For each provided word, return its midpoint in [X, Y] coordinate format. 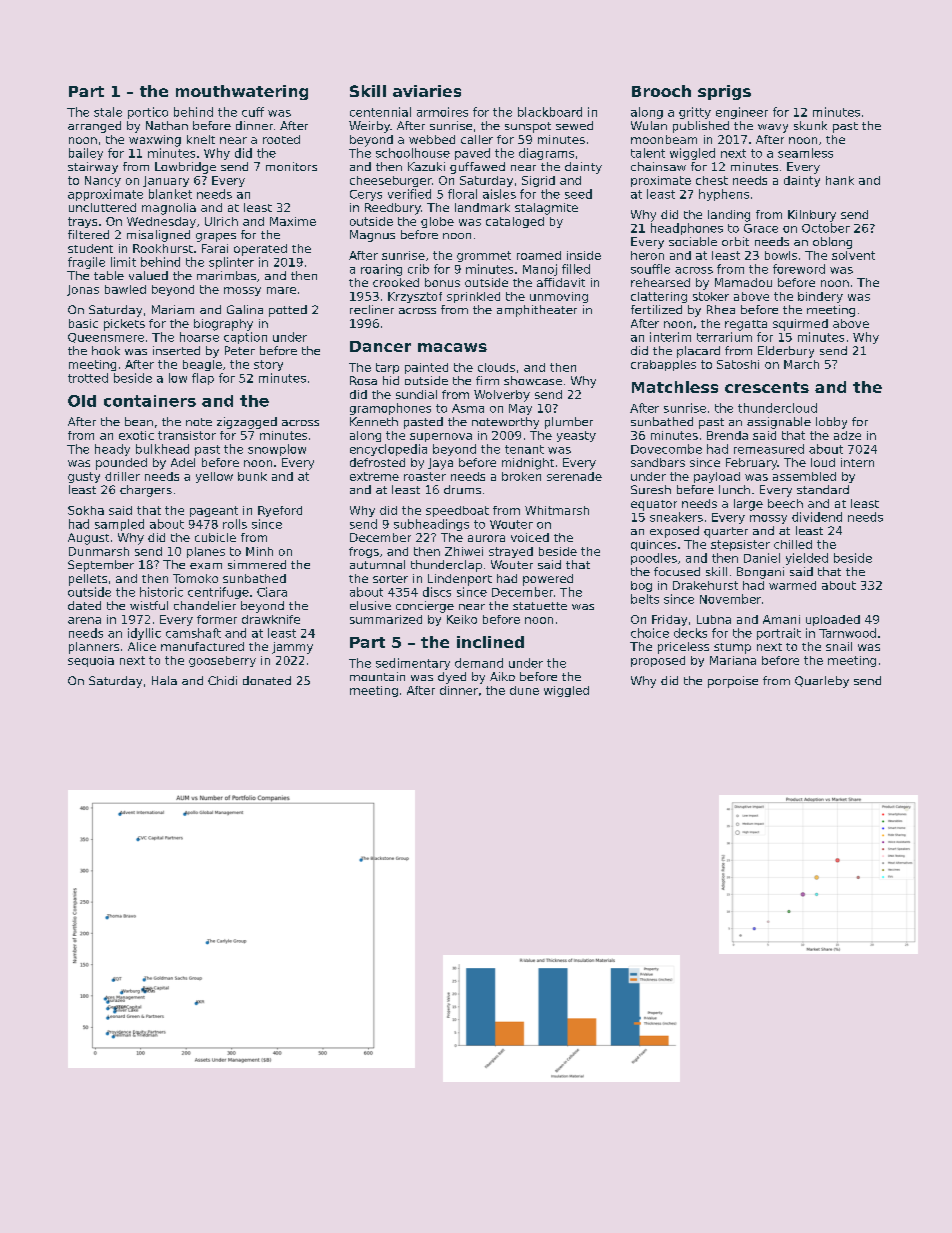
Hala [164, 680]
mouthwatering [242, 92]
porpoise [733, 682]
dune [524, 690]
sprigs [724, 92]
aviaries [427, 91]
